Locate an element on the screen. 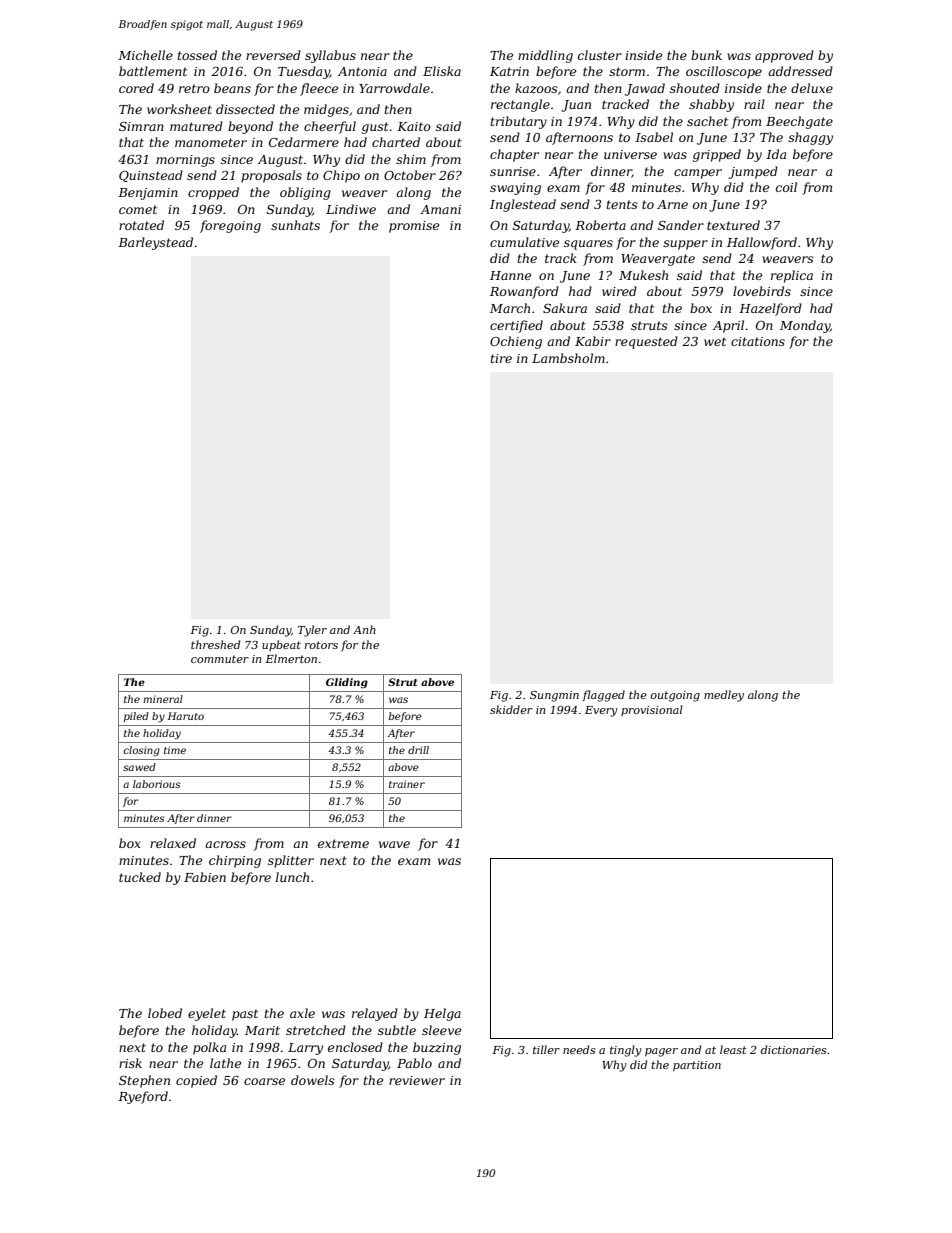 The height and width of the screenshot is (1233, 952). dictionaries is located at coordinates (793, 1049).
